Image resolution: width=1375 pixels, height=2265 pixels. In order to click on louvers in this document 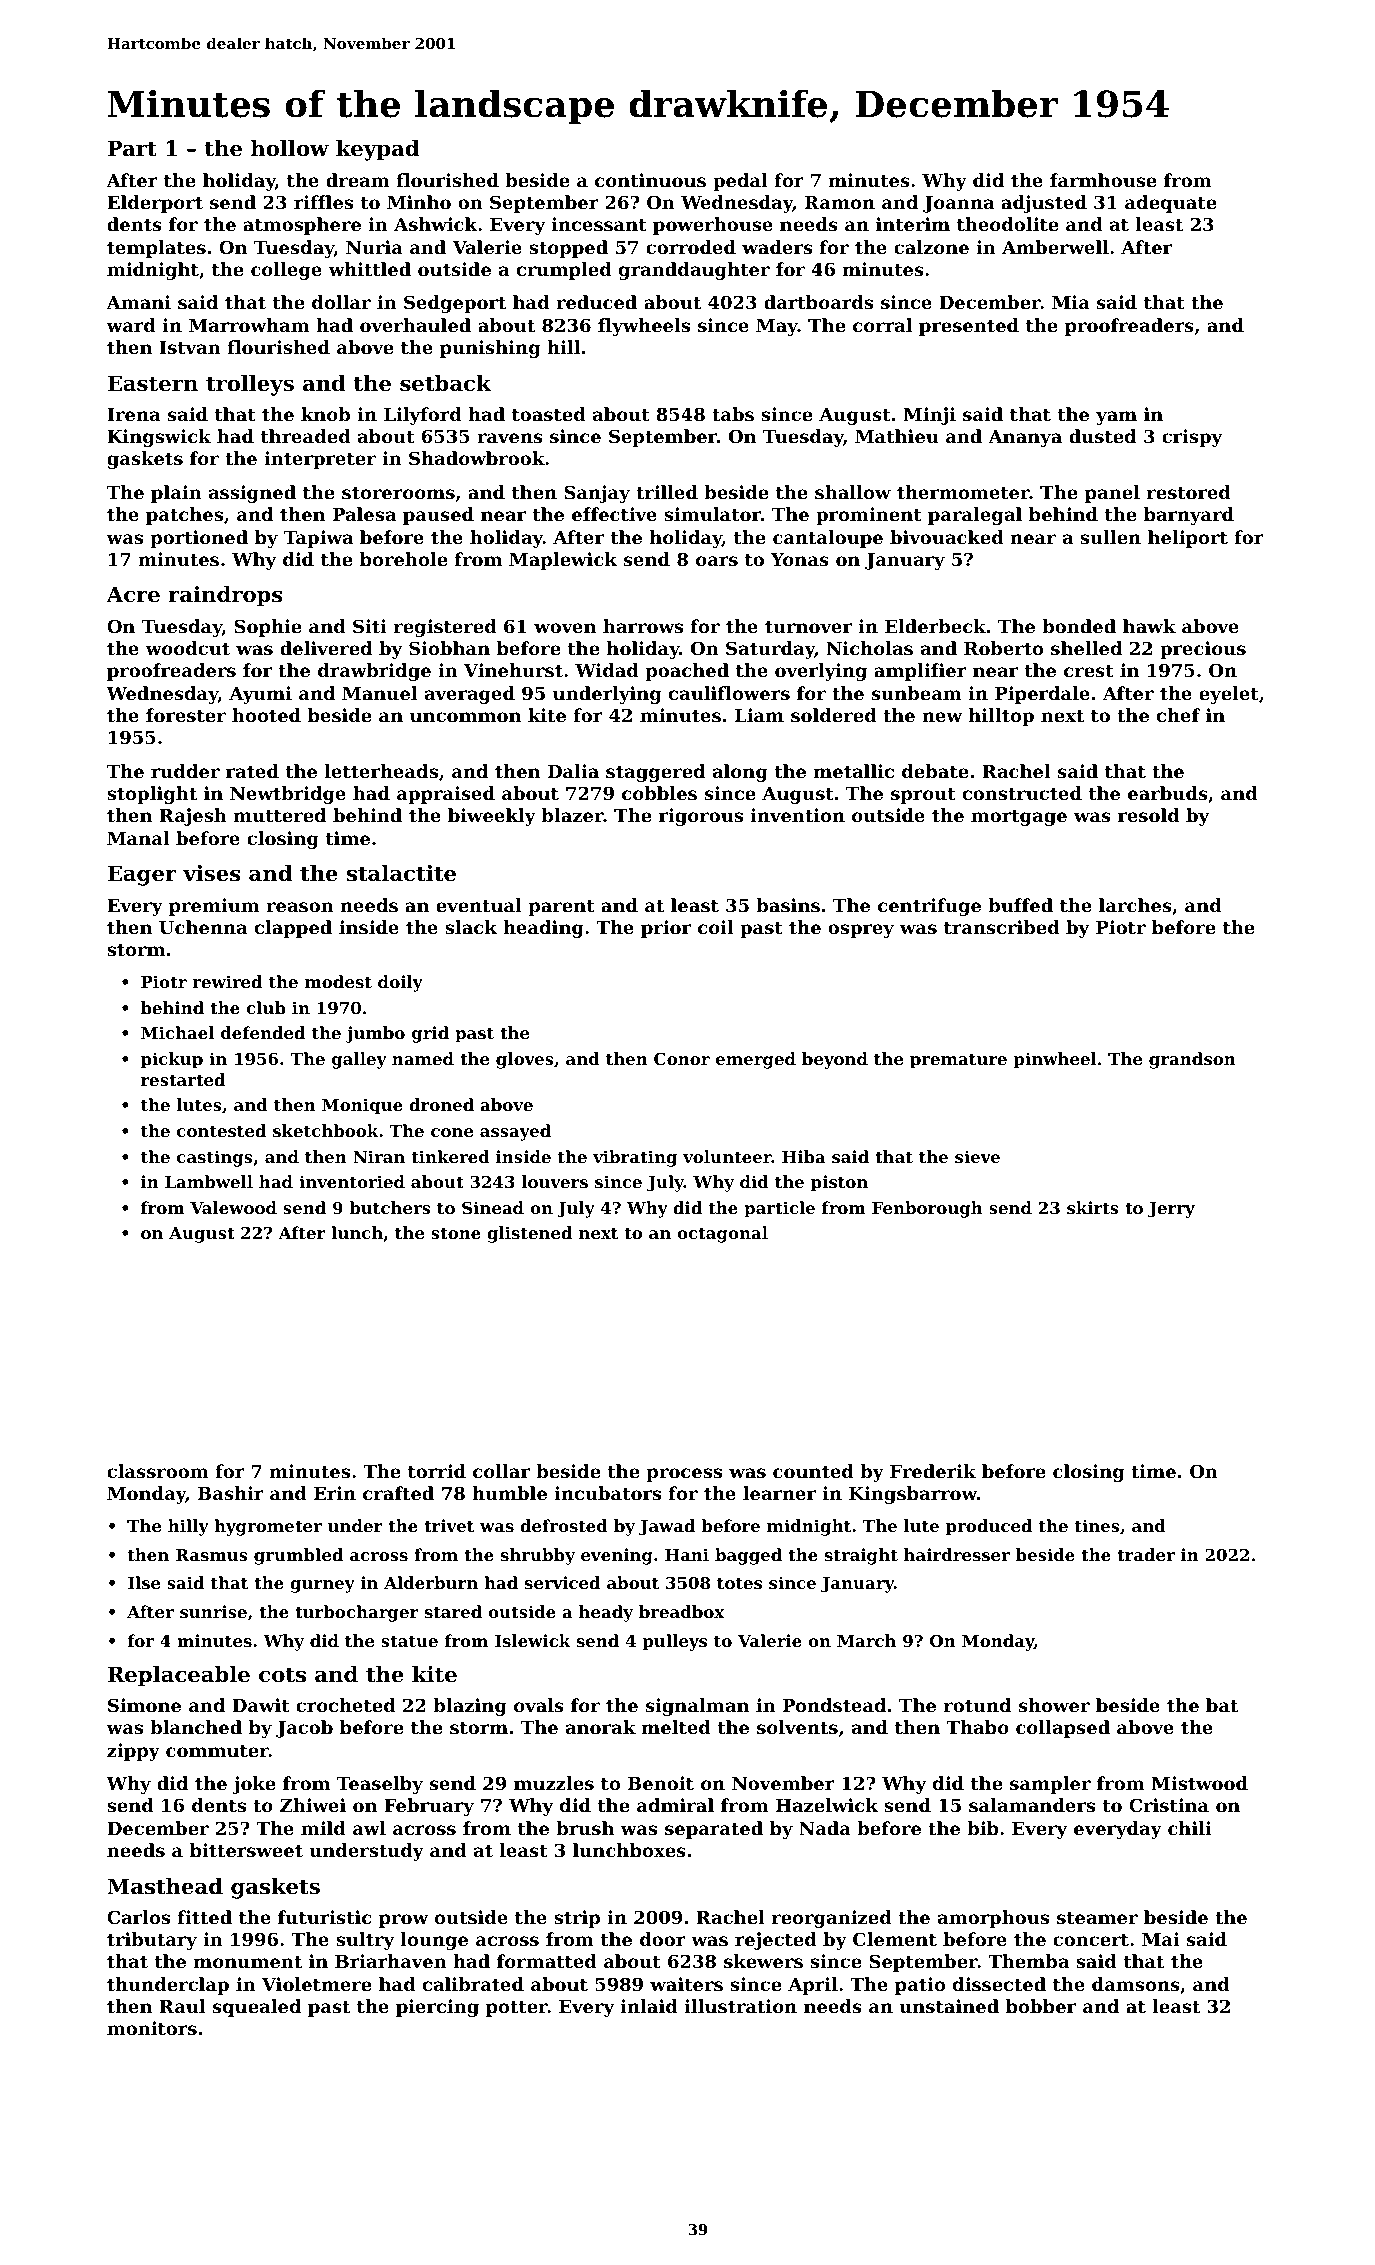, I will do `click(555, 1181)`.
